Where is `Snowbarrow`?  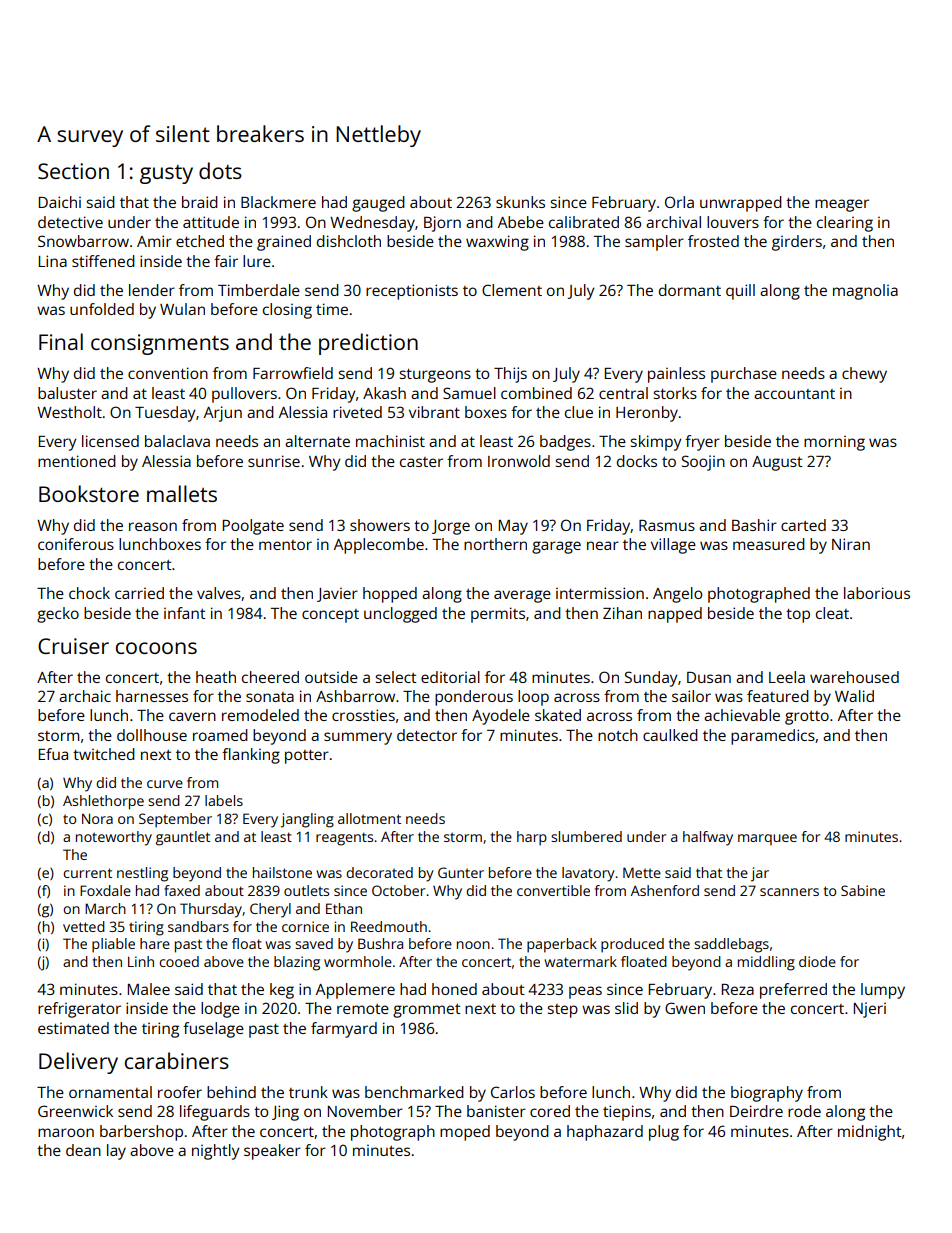 Snowbarrow is located at coordinates (83, 241).
